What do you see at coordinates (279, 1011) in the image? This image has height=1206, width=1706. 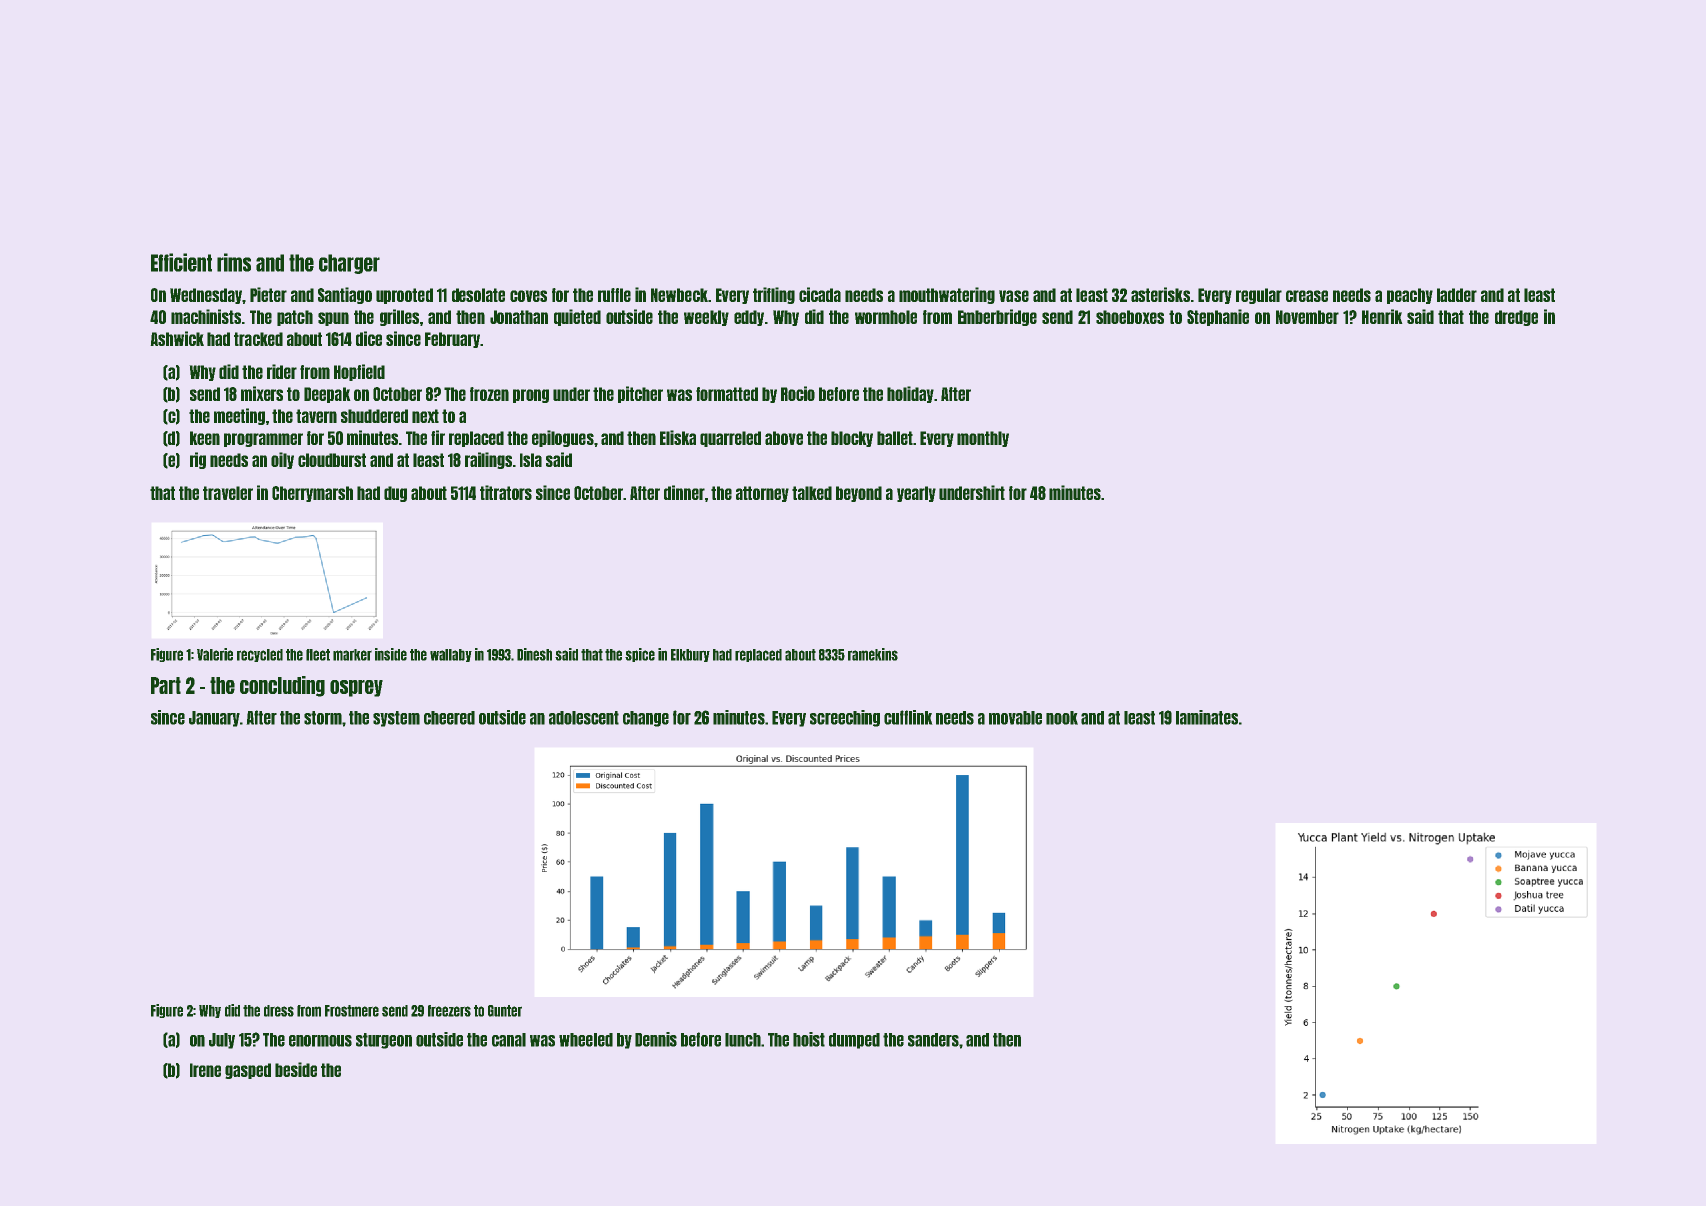 I see `dress` at bounding box center [279, 1011].
